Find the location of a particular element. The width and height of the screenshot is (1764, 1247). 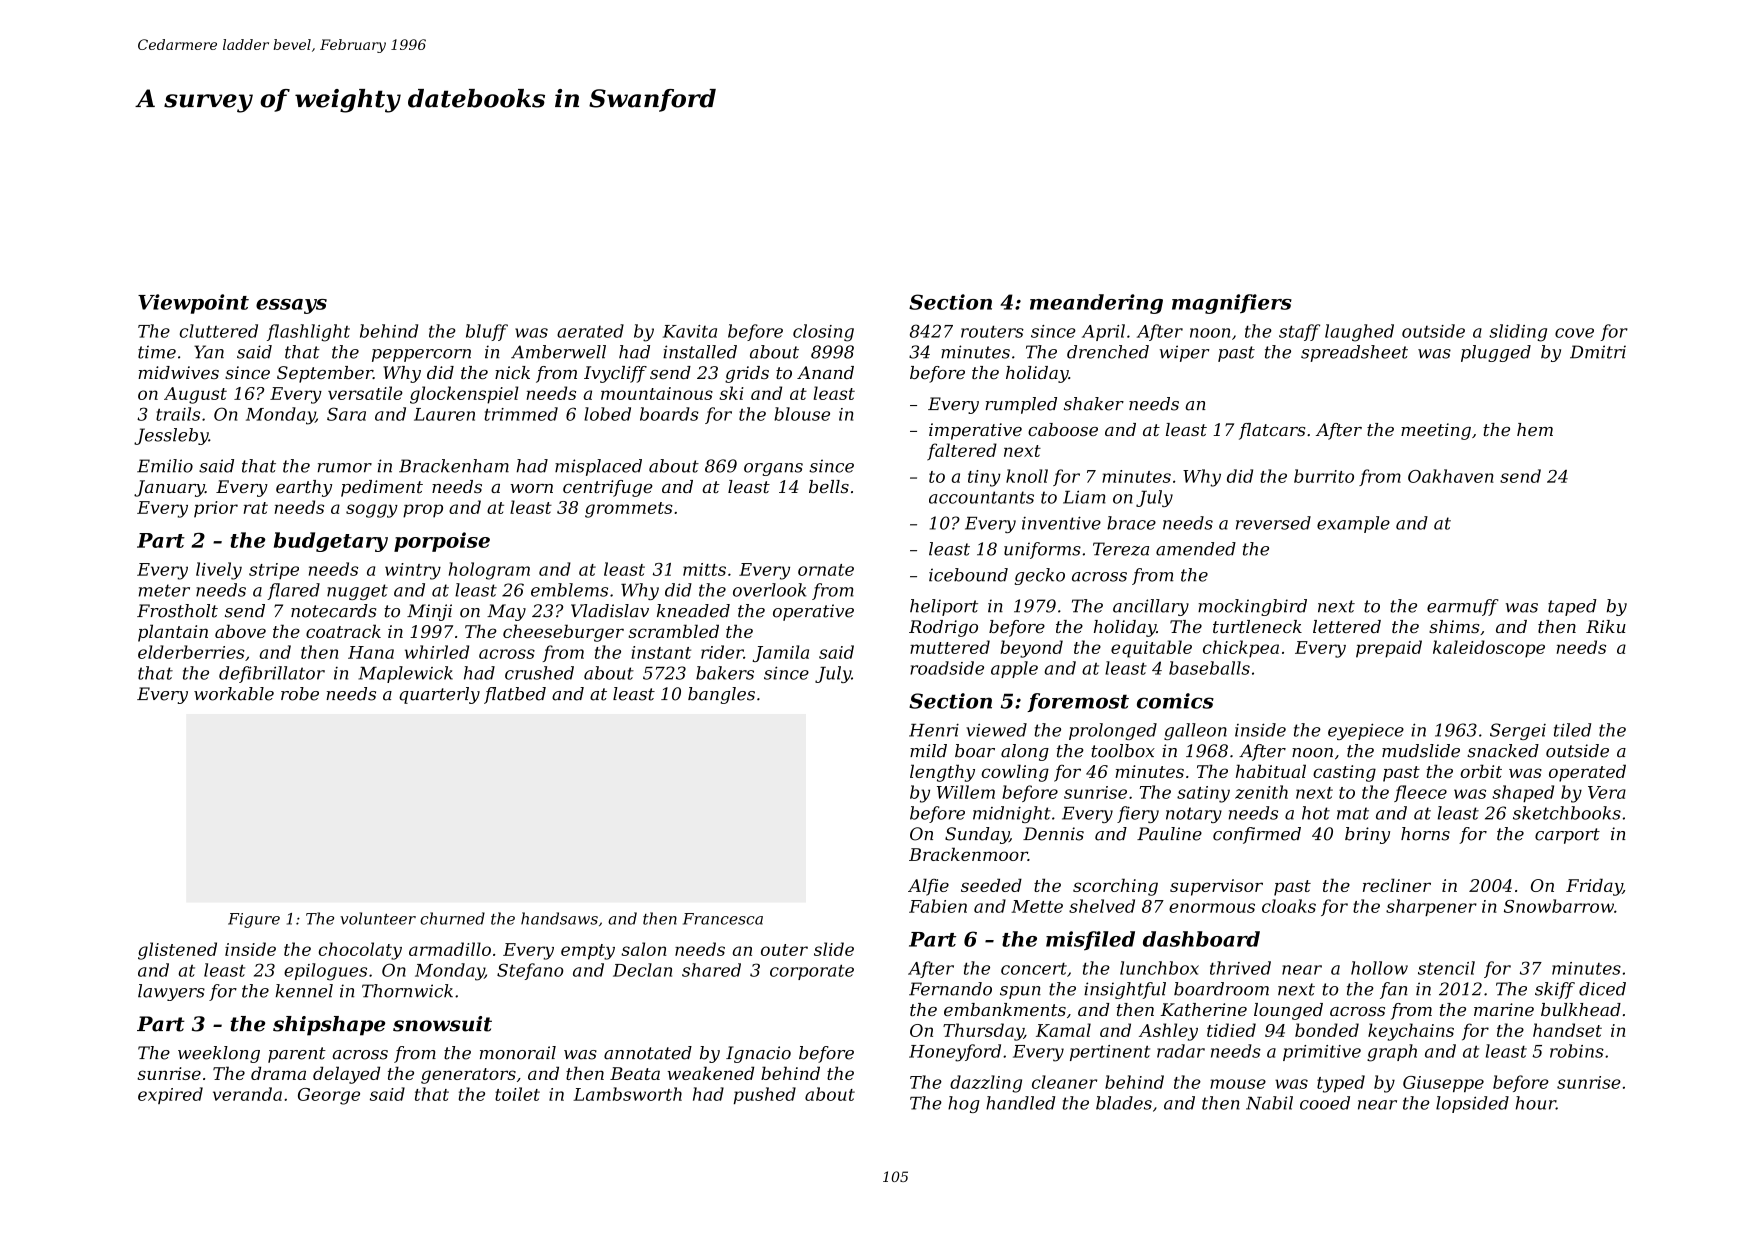

magnifiers is located at coordinates (1232, 304).
